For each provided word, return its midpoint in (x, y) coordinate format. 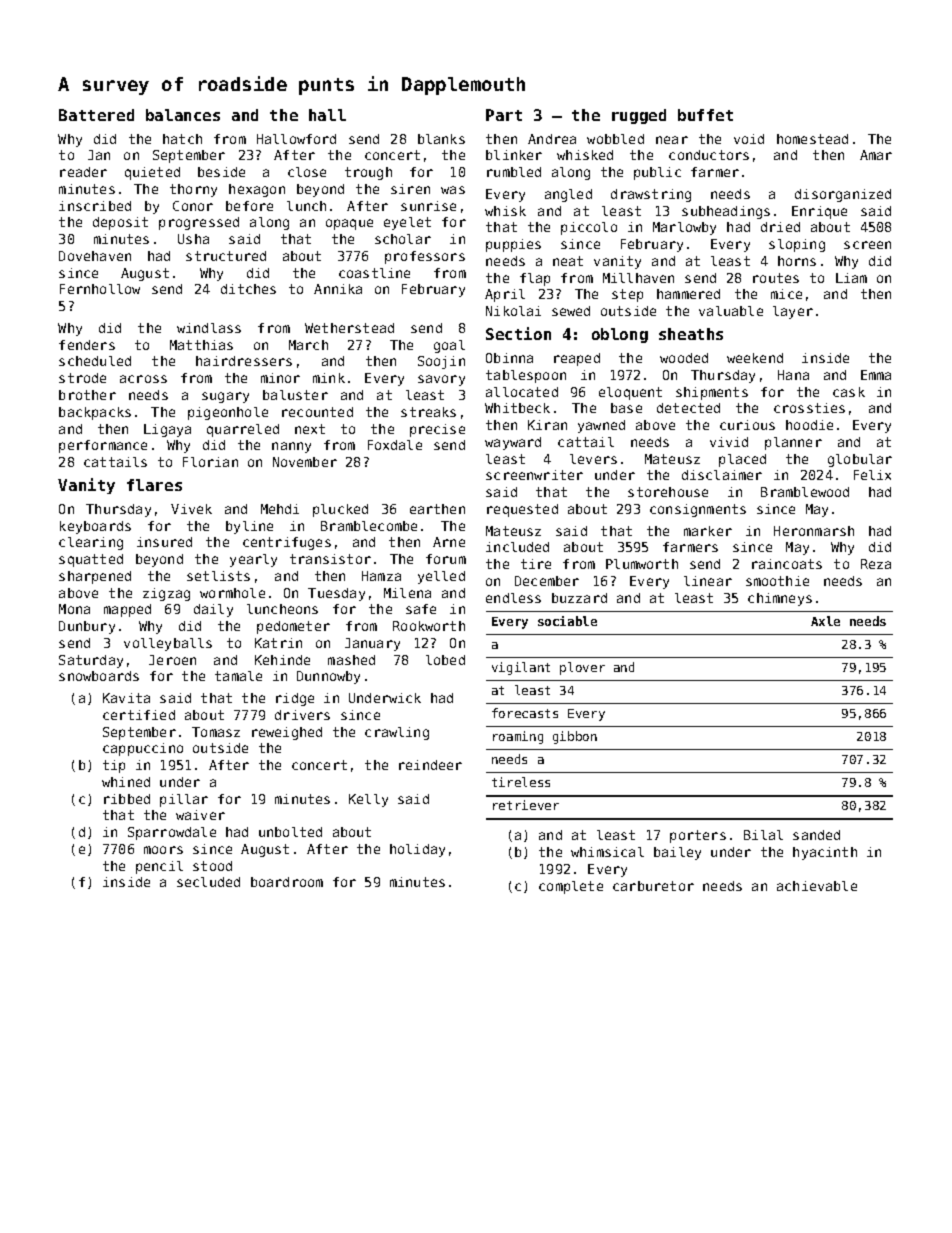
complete (571, 887)
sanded (816, 835)
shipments (712, 393)
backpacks (95, 413)
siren (410, 189)
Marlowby (684, 228)
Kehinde (282, 660)
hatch (182, 139)
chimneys (780, 599)
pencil (159, 867)
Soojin (441, 362)
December (547, 581)
